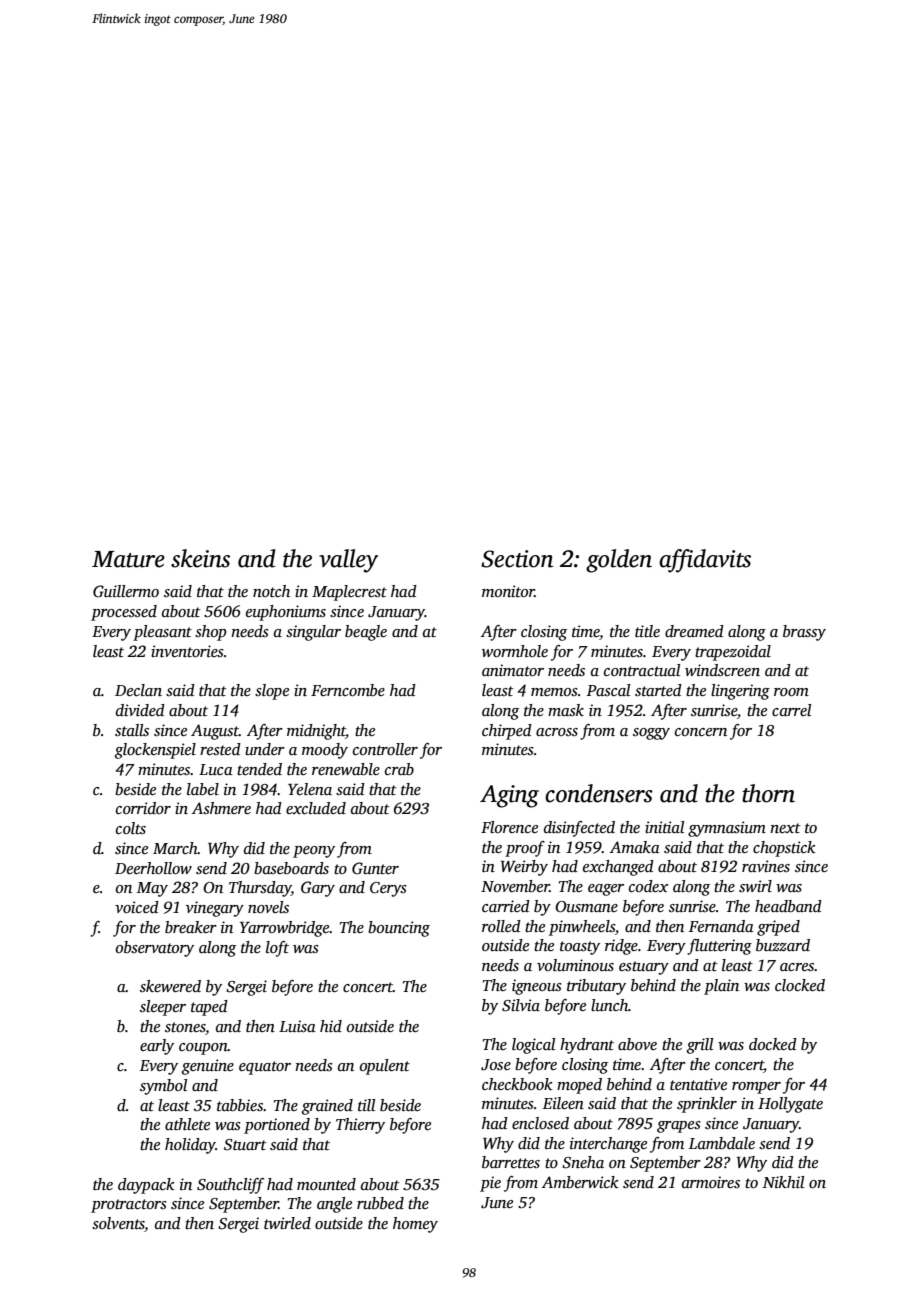 The width and height of the page is (924, 1308). What do you see at coordinates (637, 1044) in the page?
I see `above` at bounding box center [637, 1044].
